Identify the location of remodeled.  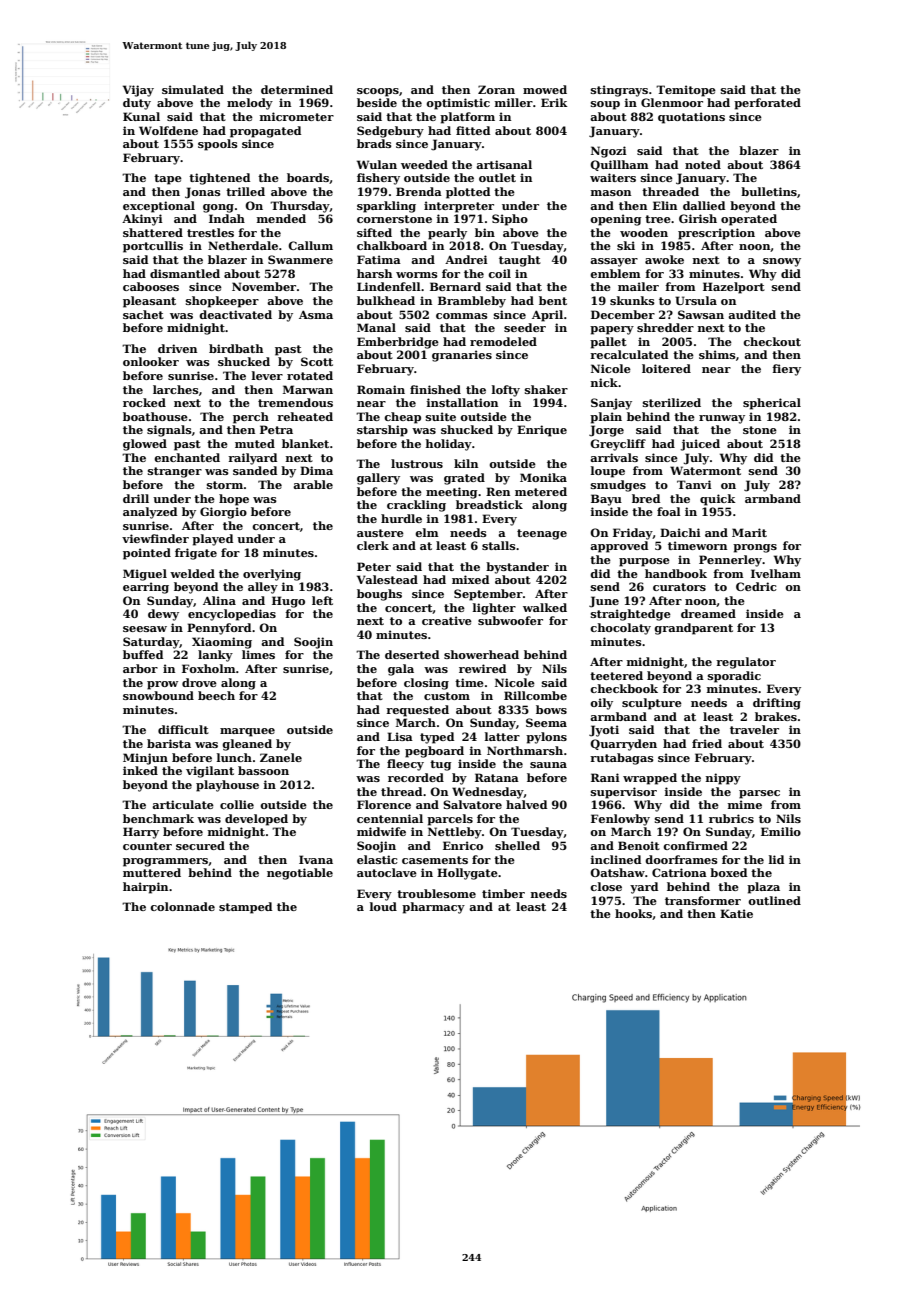
(503, 341).
